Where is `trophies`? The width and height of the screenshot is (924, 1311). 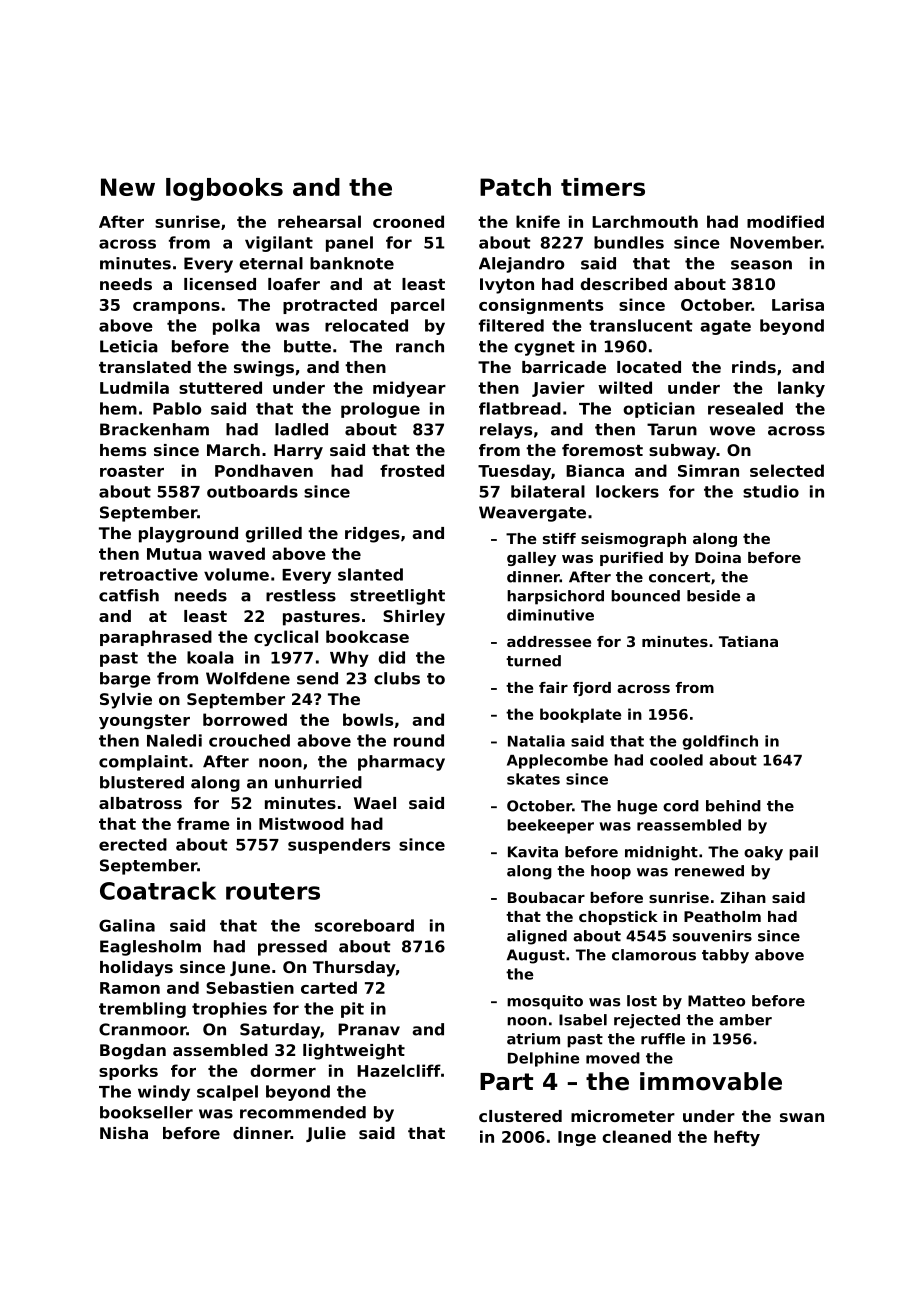 trophies is located at coordinates (229, 1010).
